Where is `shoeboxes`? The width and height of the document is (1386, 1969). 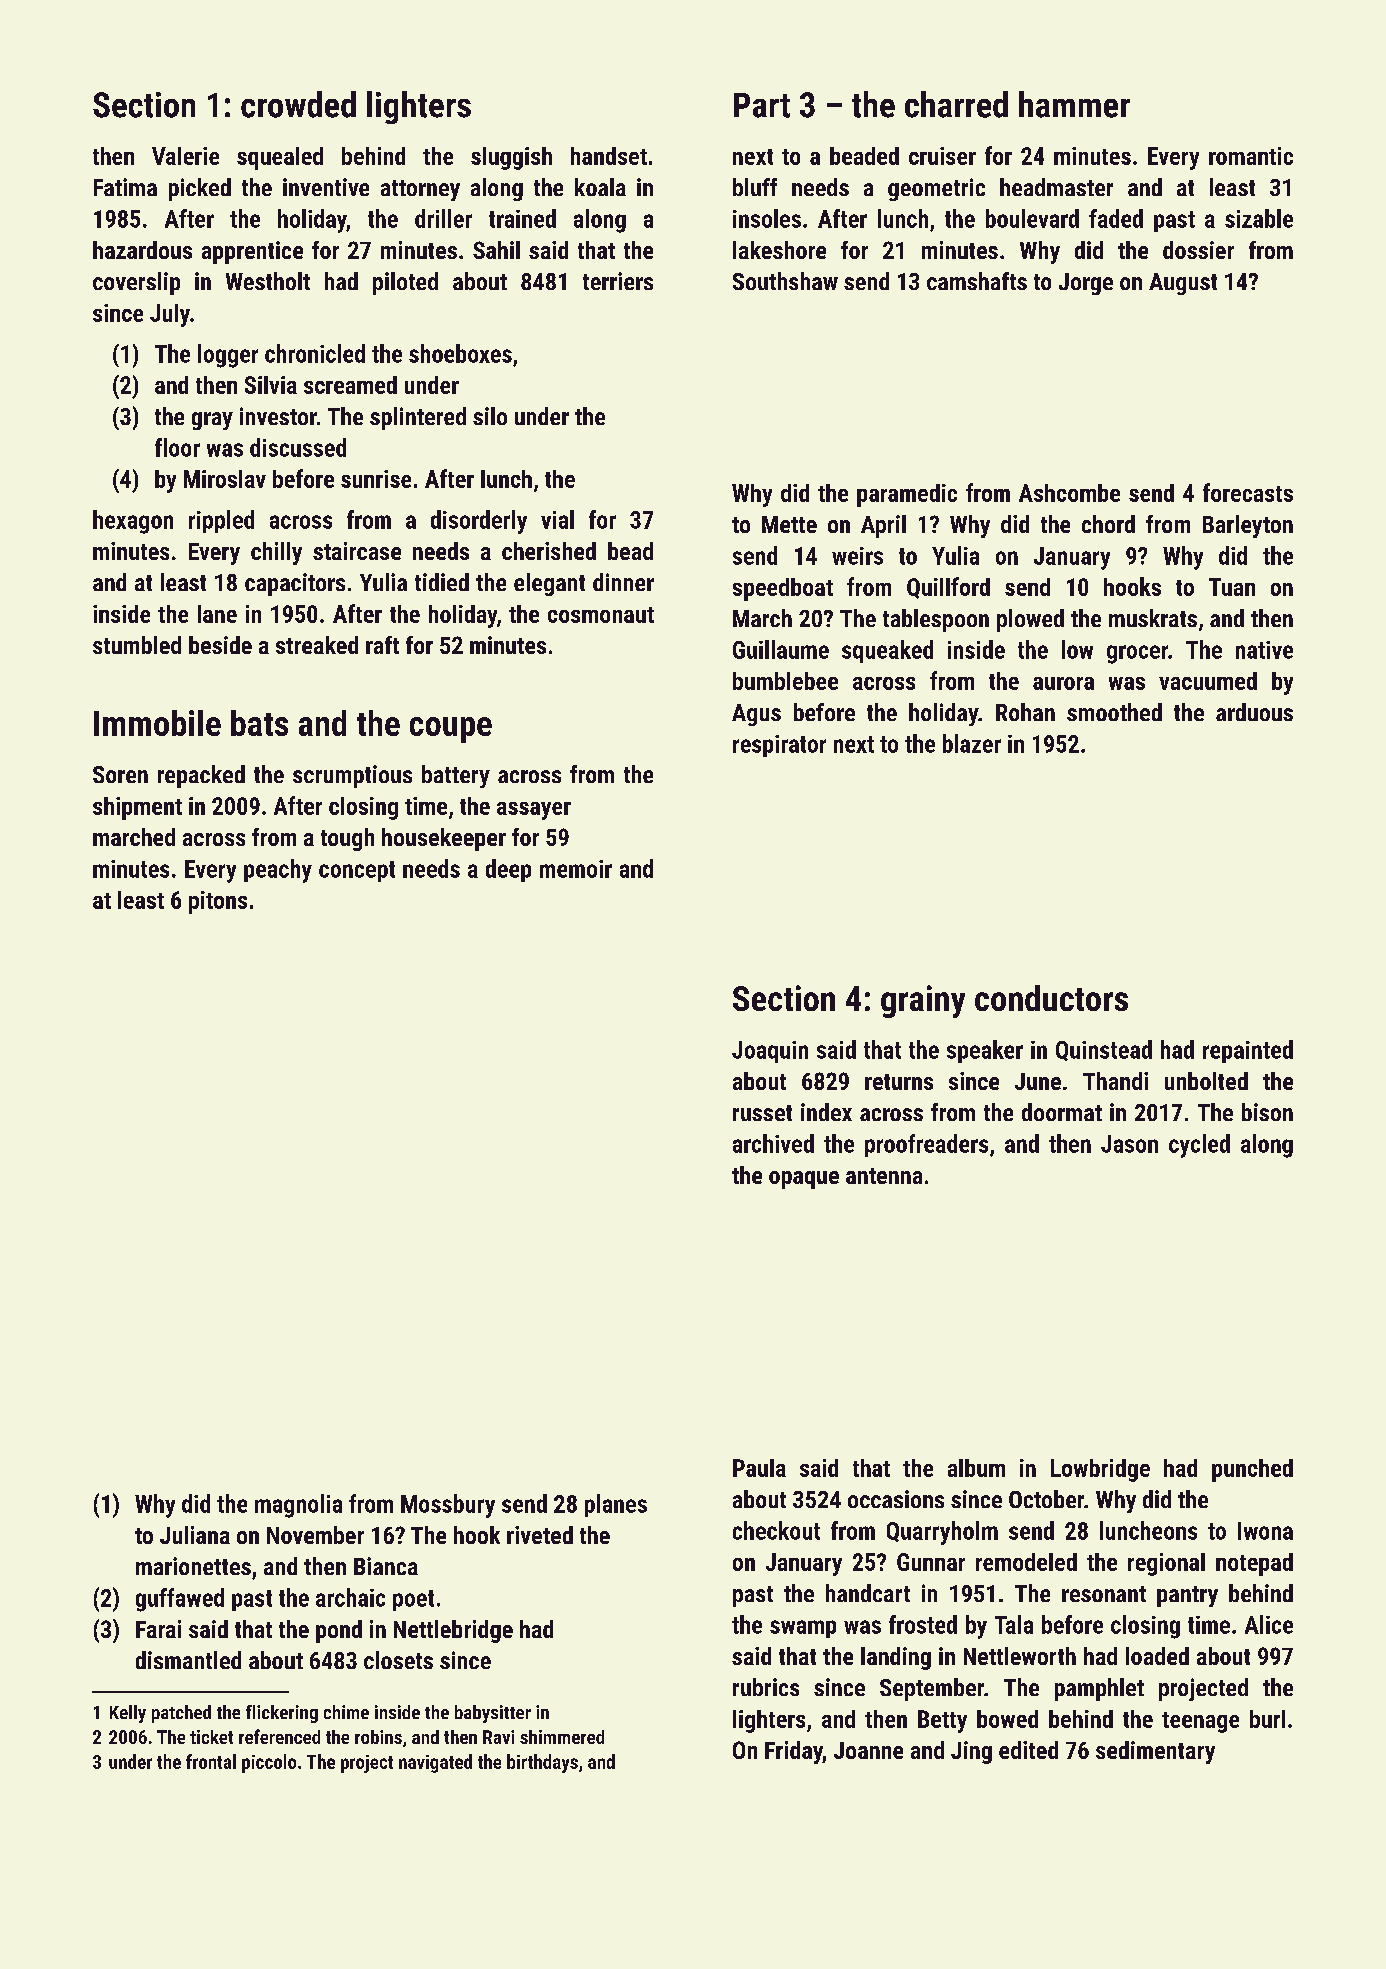 shoeboxes is located at coordinates (460, 353).
